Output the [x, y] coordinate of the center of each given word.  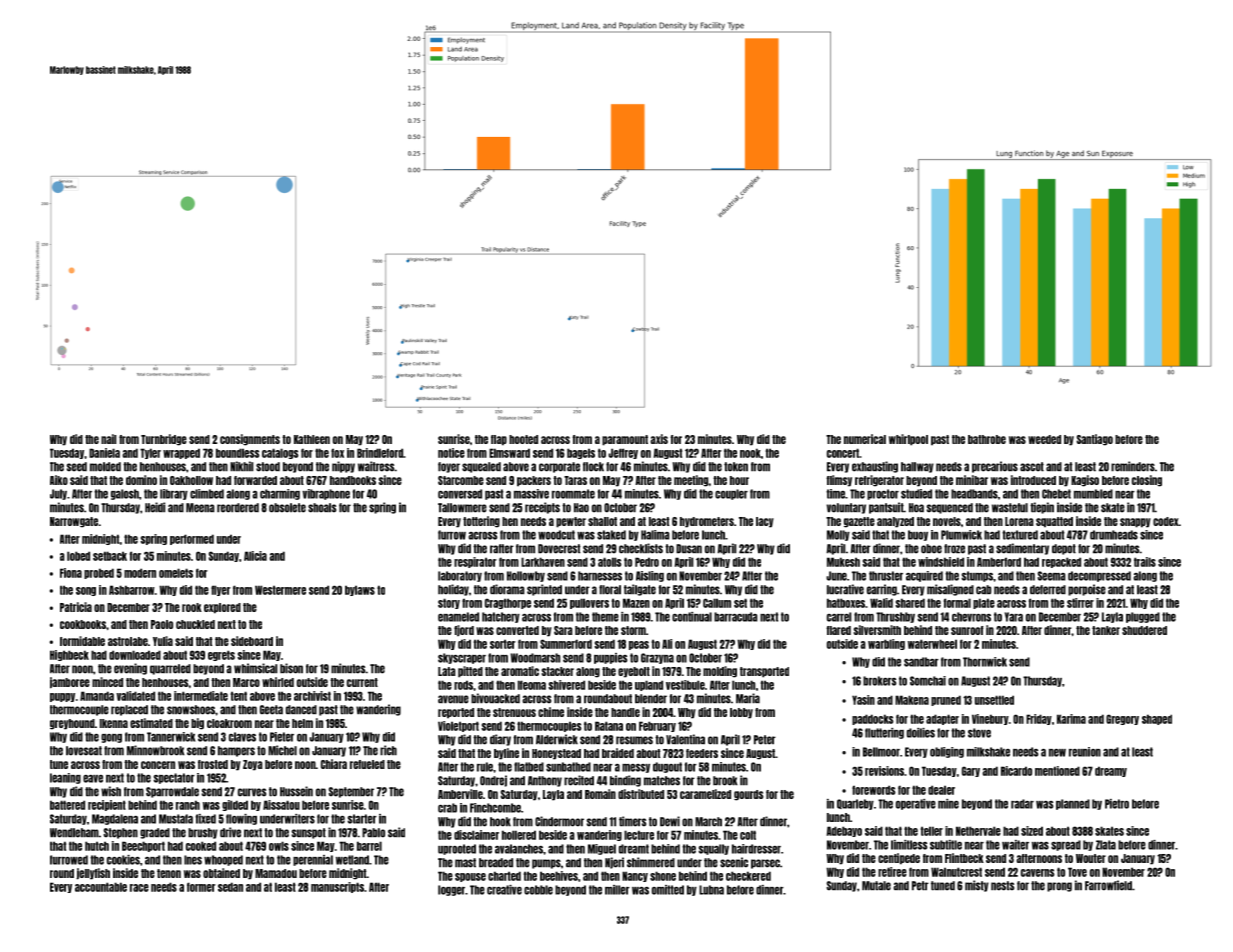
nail [108, 439]
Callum [717, 603]
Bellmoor [881, 752]
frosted [213, 764]
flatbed [529, 767]
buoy [918, 535]
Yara [1014, 617]
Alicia [255, 556]
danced [301, 710]
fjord [464, 630]
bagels [581, 453]
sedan [230, 887]
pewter [571, 522]
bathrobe [987, 439]
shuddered [1144, 630]
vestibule [685, 685]
